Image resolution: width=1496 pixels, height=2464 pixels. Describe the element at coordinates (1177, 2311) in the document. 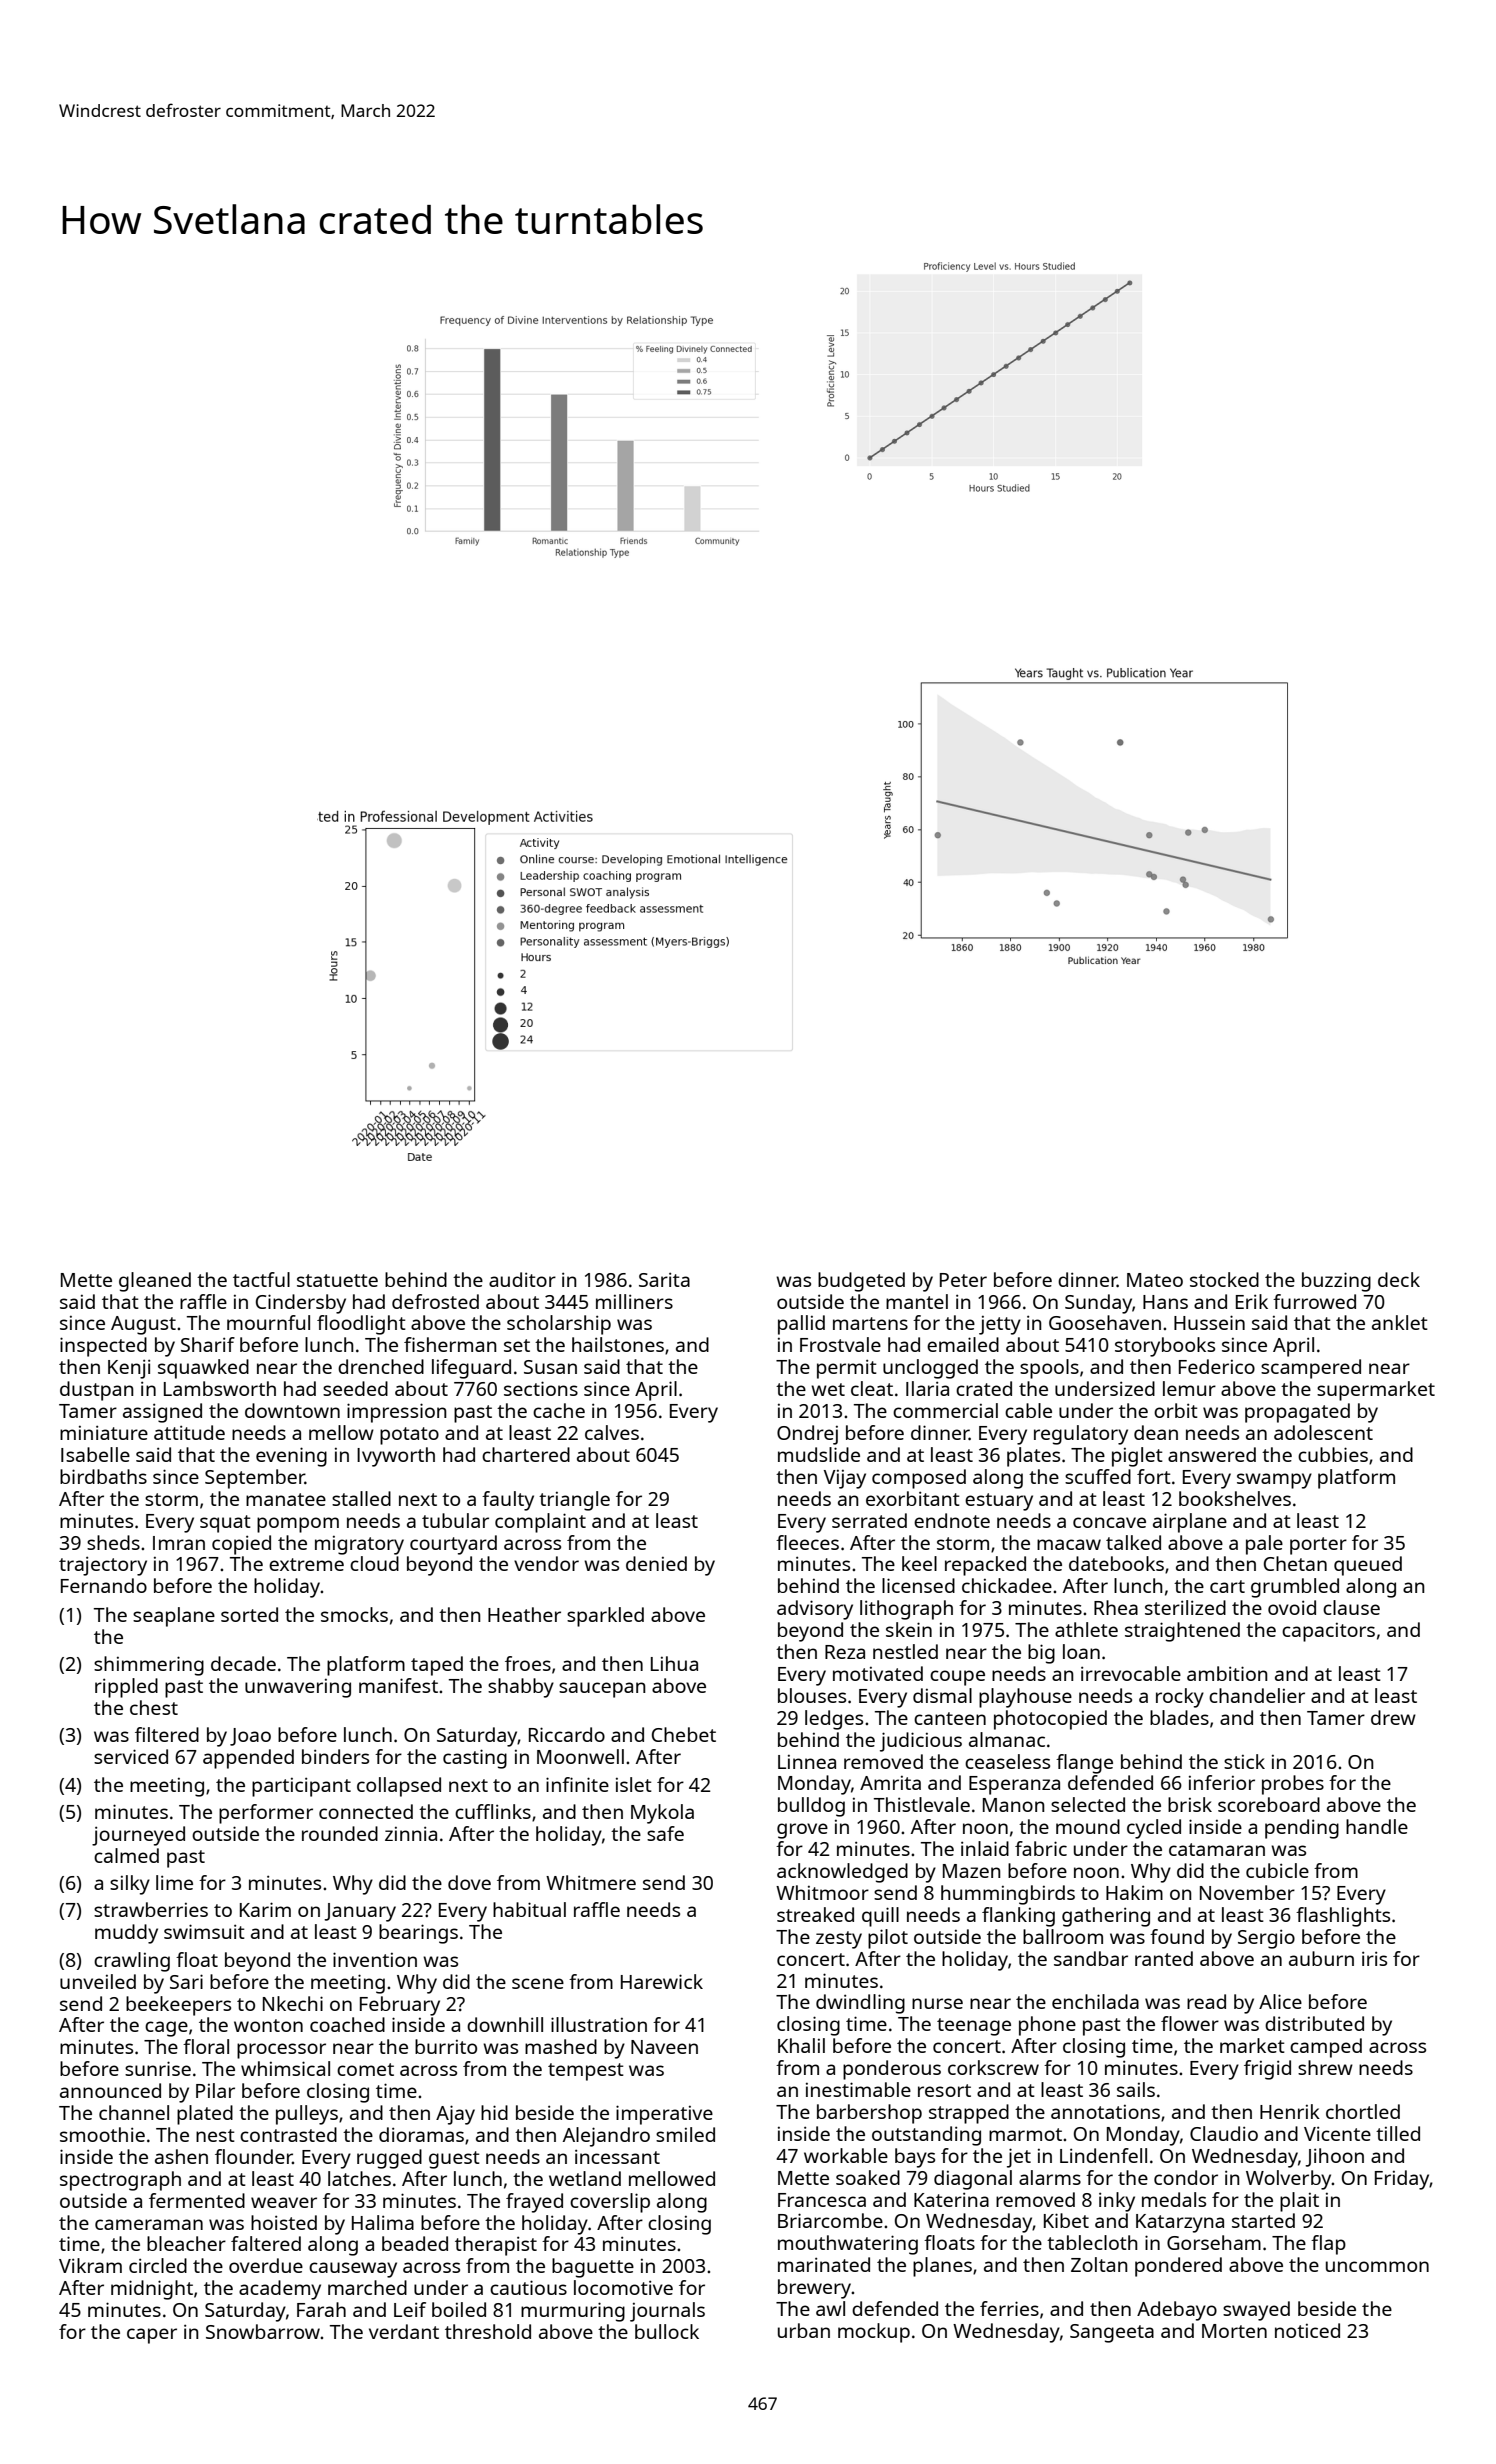

I see `Adebayo` at that location.
